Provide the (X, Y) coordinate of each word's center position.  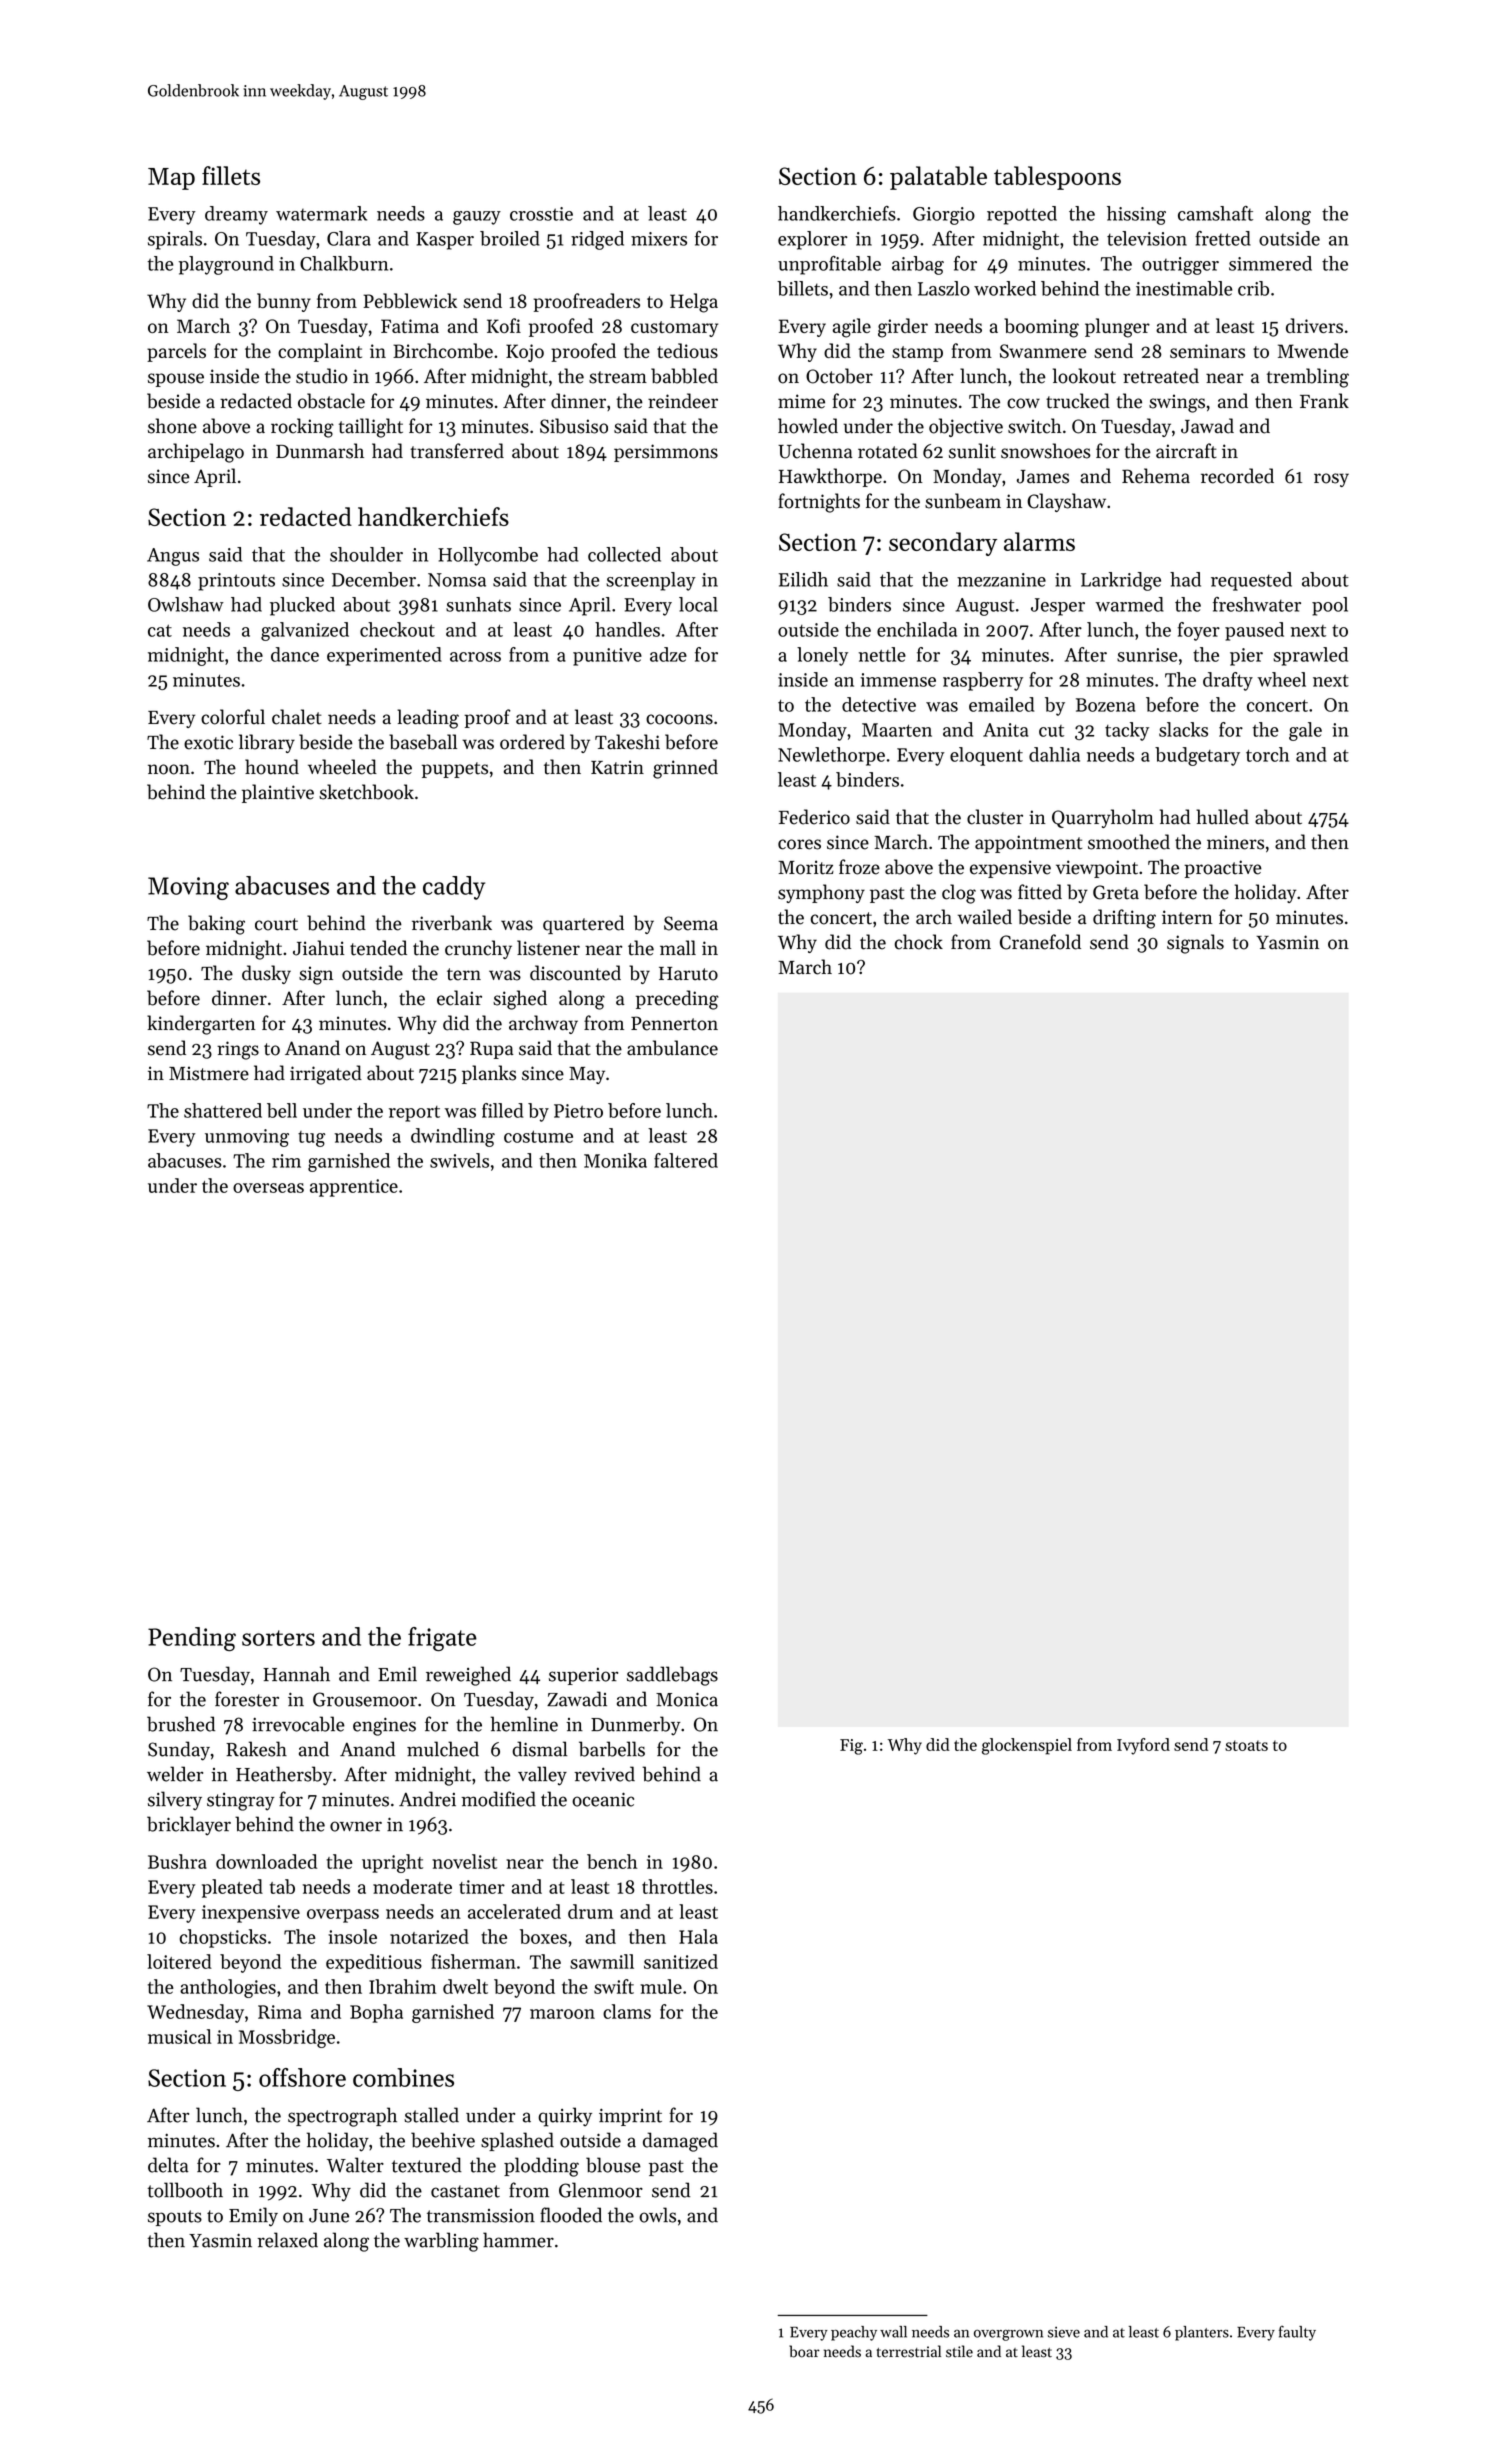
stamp (917, 354)
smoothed (1129, 842)
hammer (518, 2240)
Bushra (177, 1861)
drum (590, 1911)
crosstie (541, 214)
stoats (1246, 1745)
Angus (173, 557)
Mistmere (209, 1073)
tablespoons (1057, 178)
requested (1251, 581)
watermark (321, 213)
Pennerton (674, 1023)
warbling (441, 2242)
